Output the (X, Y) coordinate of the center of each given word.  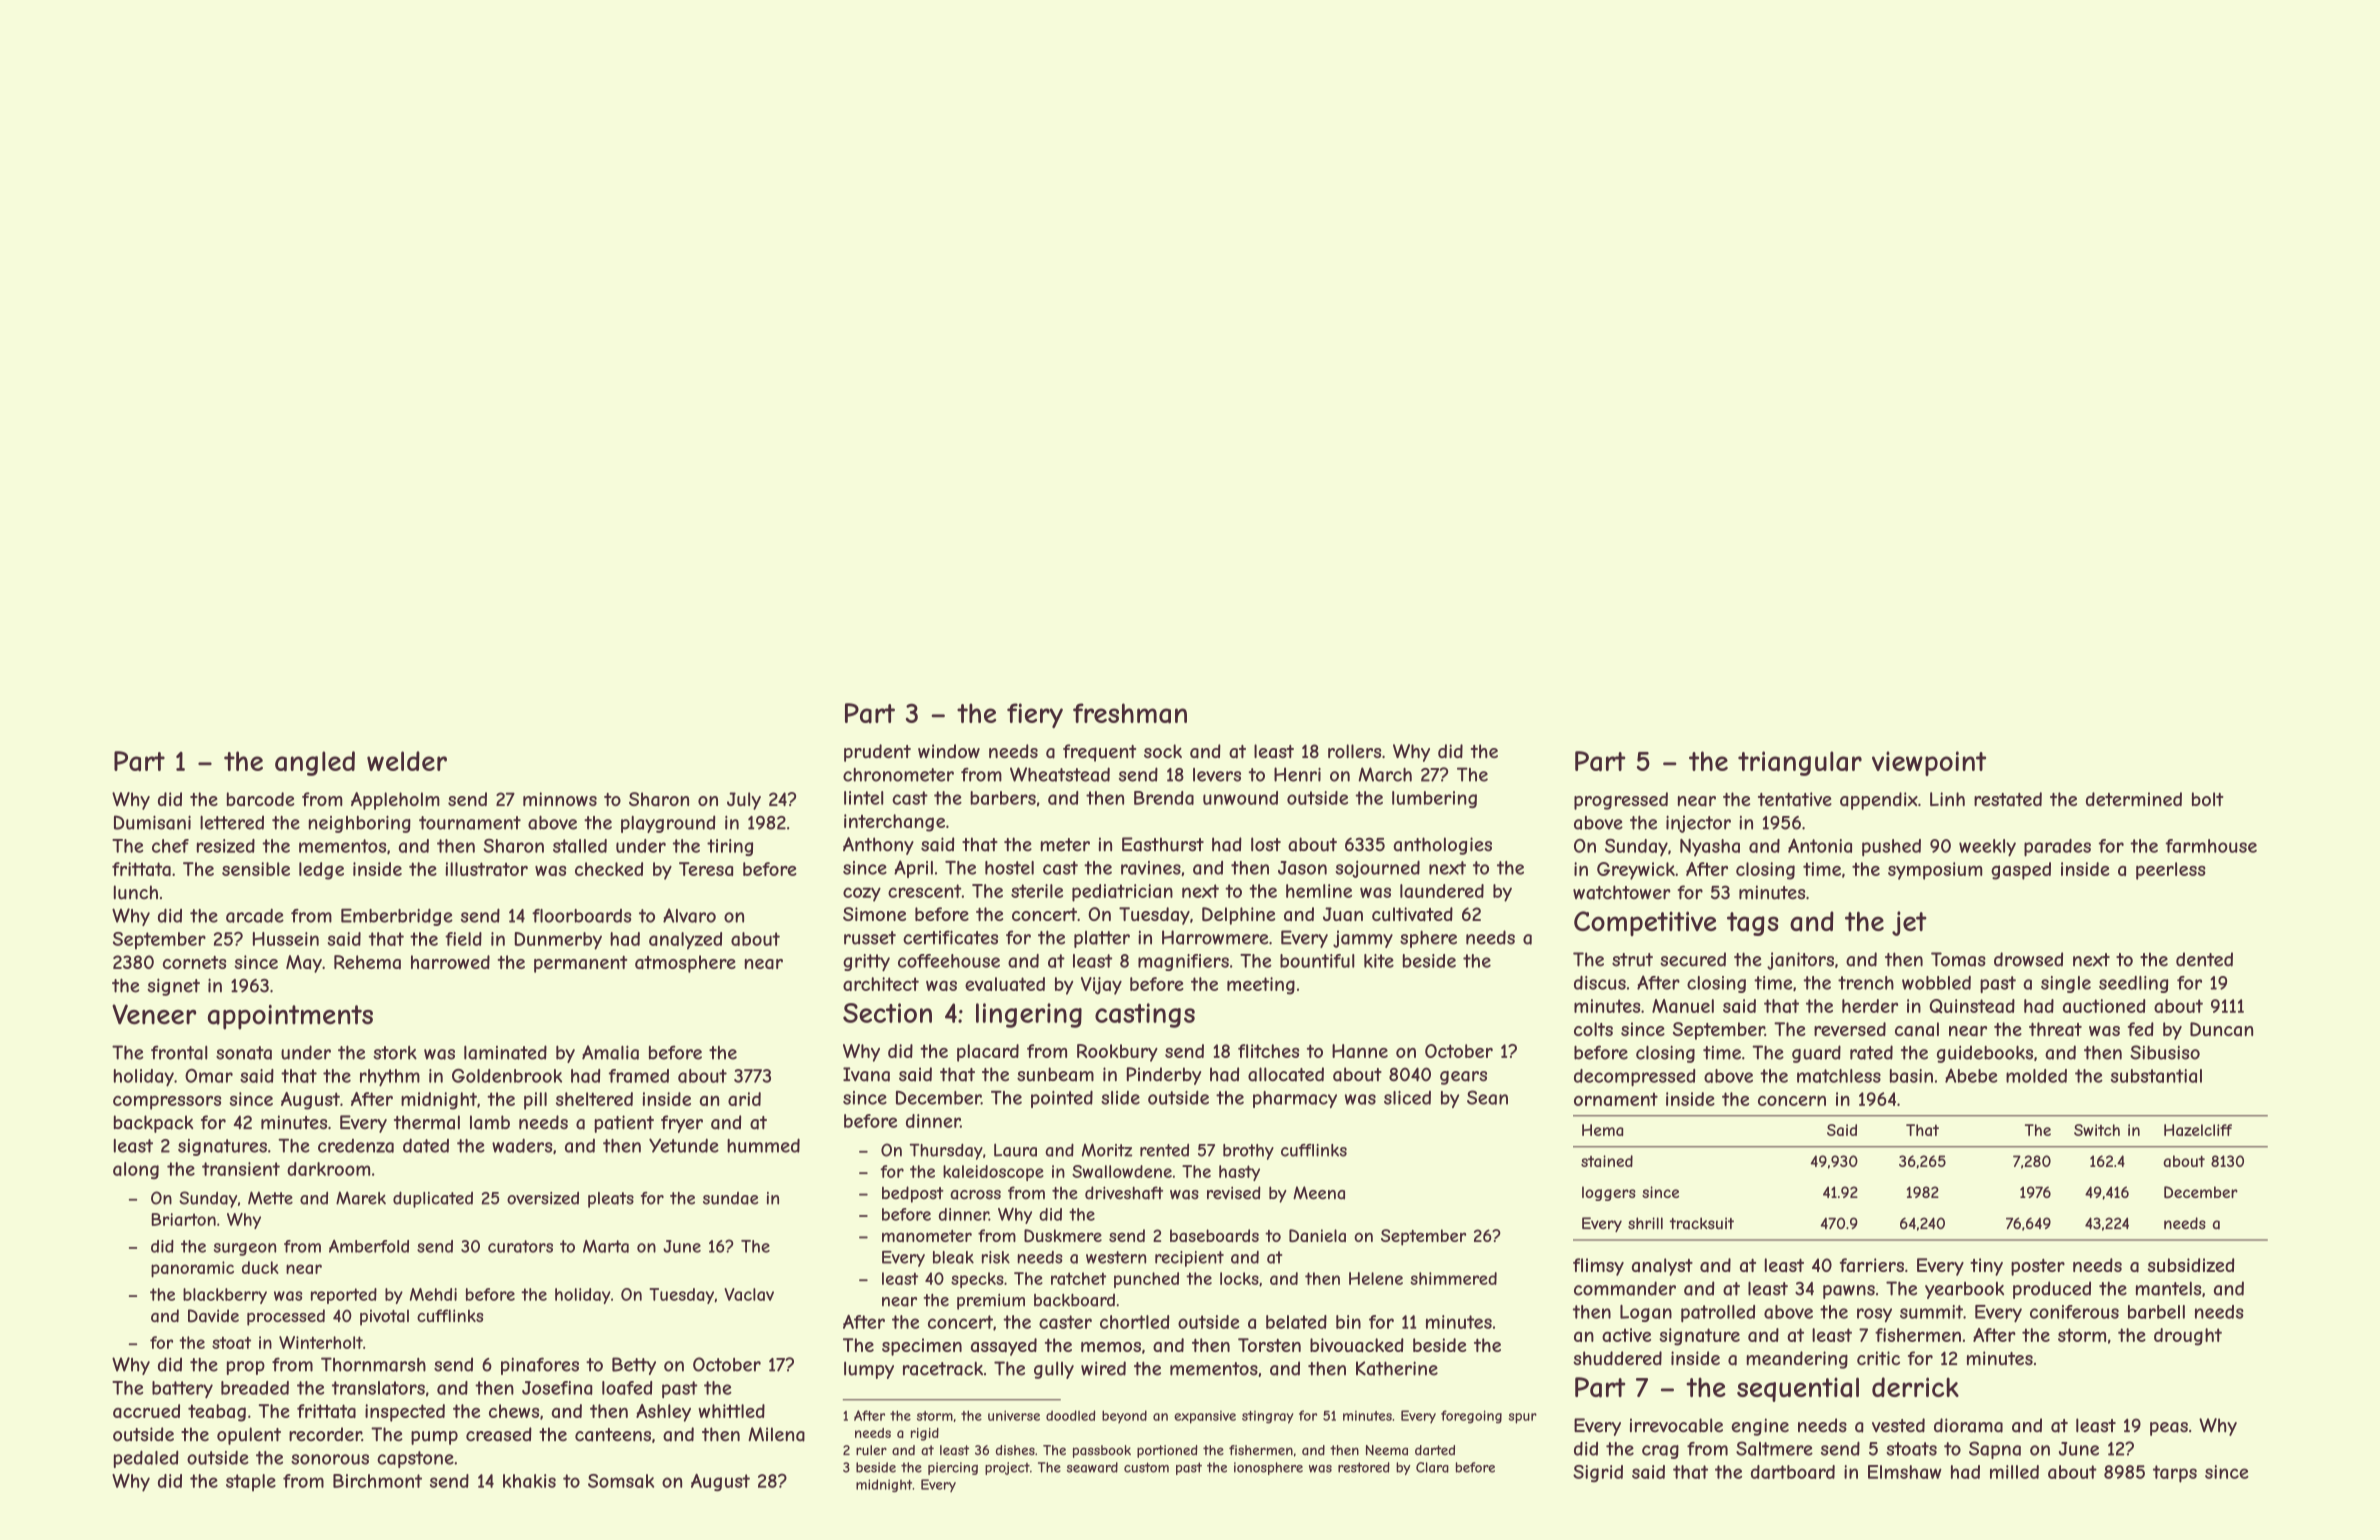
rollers (1354, 751)
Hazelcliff (2198, 1130)
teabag (217, 1413)
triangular (1800, 763)
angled (315, 763)
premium (991, 1302)
